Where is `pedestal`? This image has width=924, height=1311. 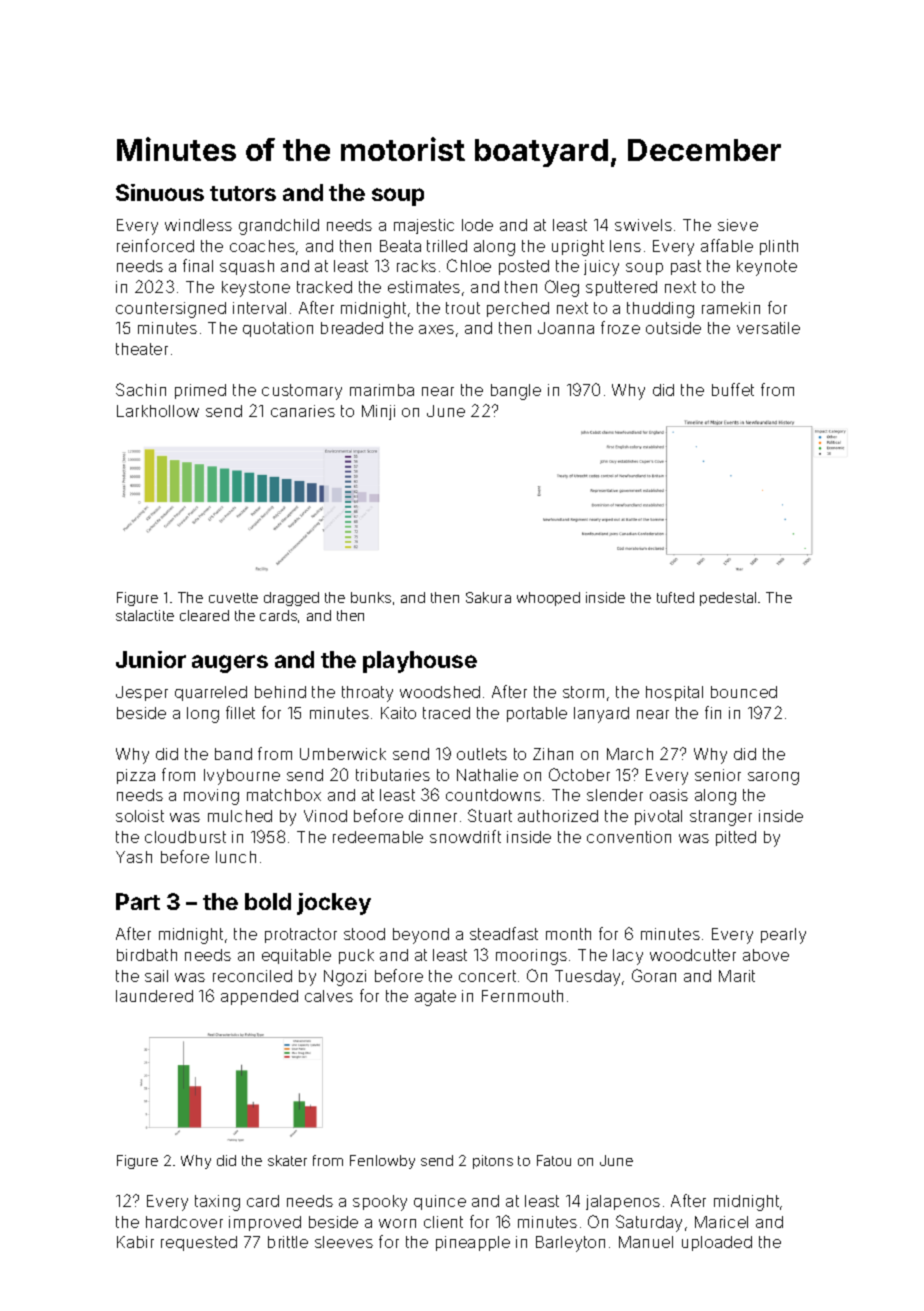 pedestal is located at coordinates (728, 599).
